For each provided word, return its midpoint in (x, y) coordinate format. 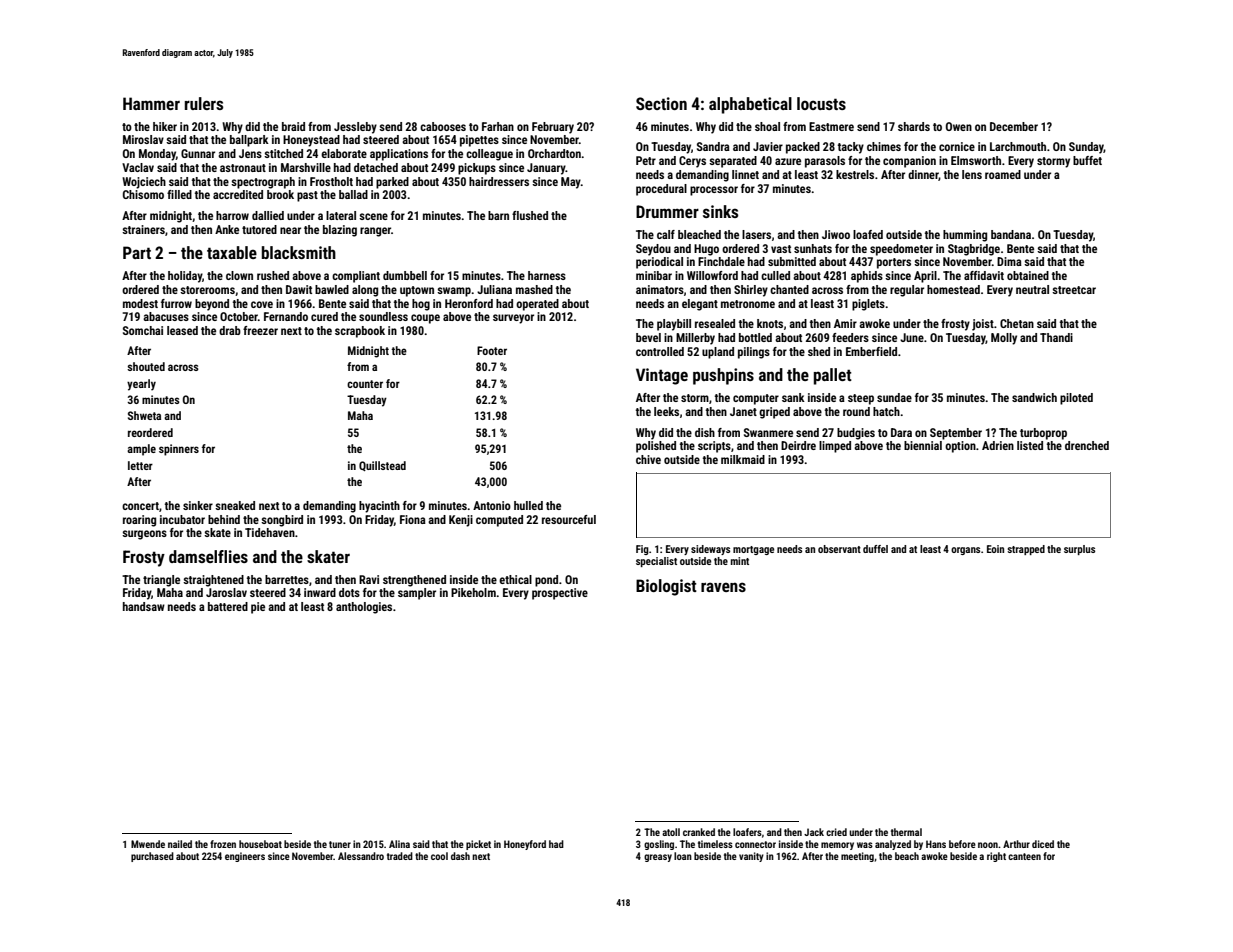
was (865, 845)
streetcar (1074, 290)
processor (714, 191)
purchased (152, 857)
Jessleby (355, 128)
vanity (751, 857)
